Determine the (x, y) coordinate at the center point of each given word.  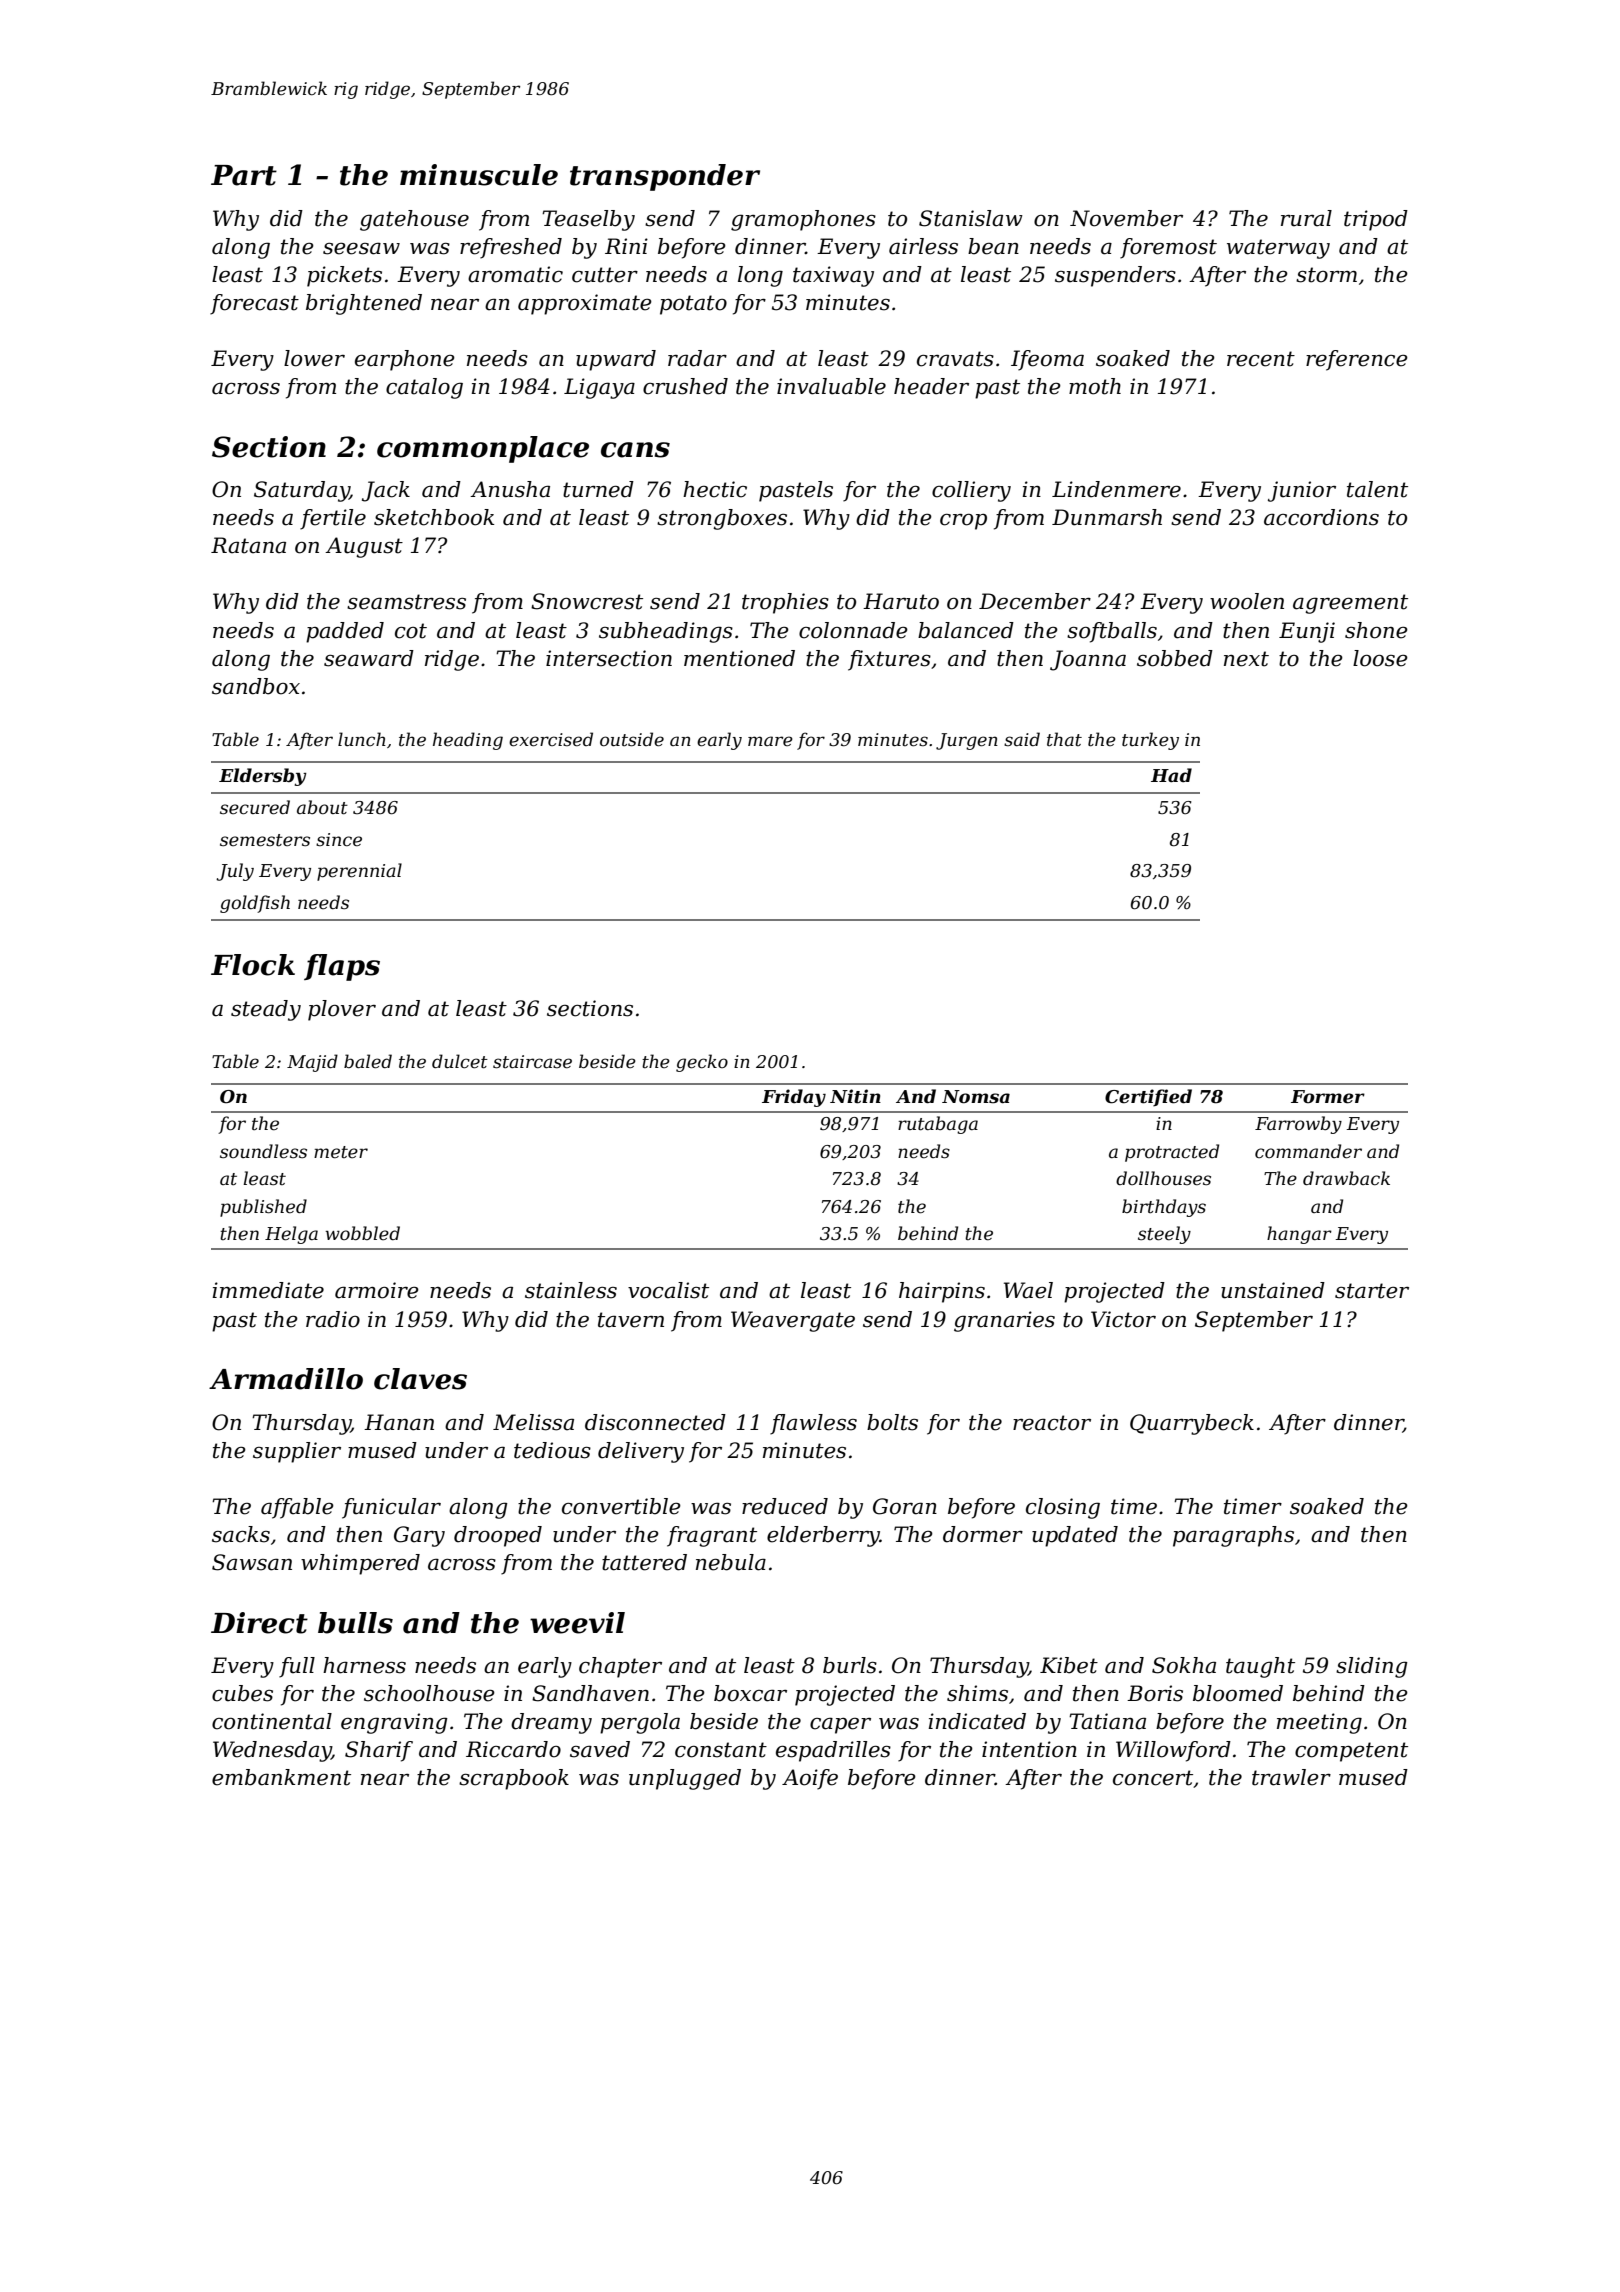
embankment (281, 1777)
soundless (263, 1151)
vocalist (668, 1290)
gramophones (803, 220)
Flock (253, 965)
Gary (419, 1536)
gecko (702, 1063)
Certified (1148, 1098)
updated (1075, 1536)
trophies (785, 603)
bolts (892, 1422)
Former (1328, 1097)
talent (1377, 489)
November (1126, 218)
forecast (254, 304)
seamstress (406, 602)
